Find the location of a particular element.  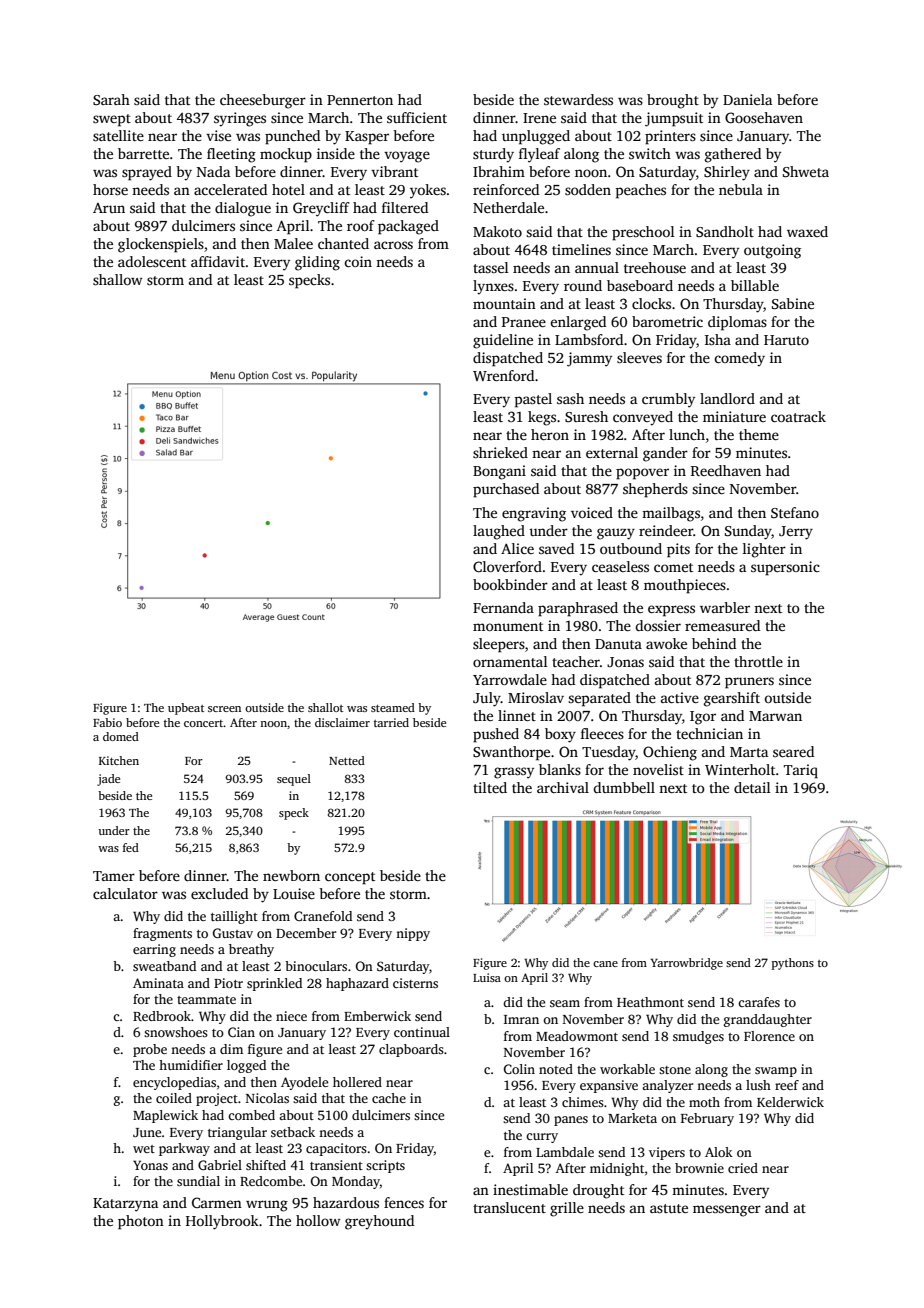

steamed is located at coordinates (393, 707).
